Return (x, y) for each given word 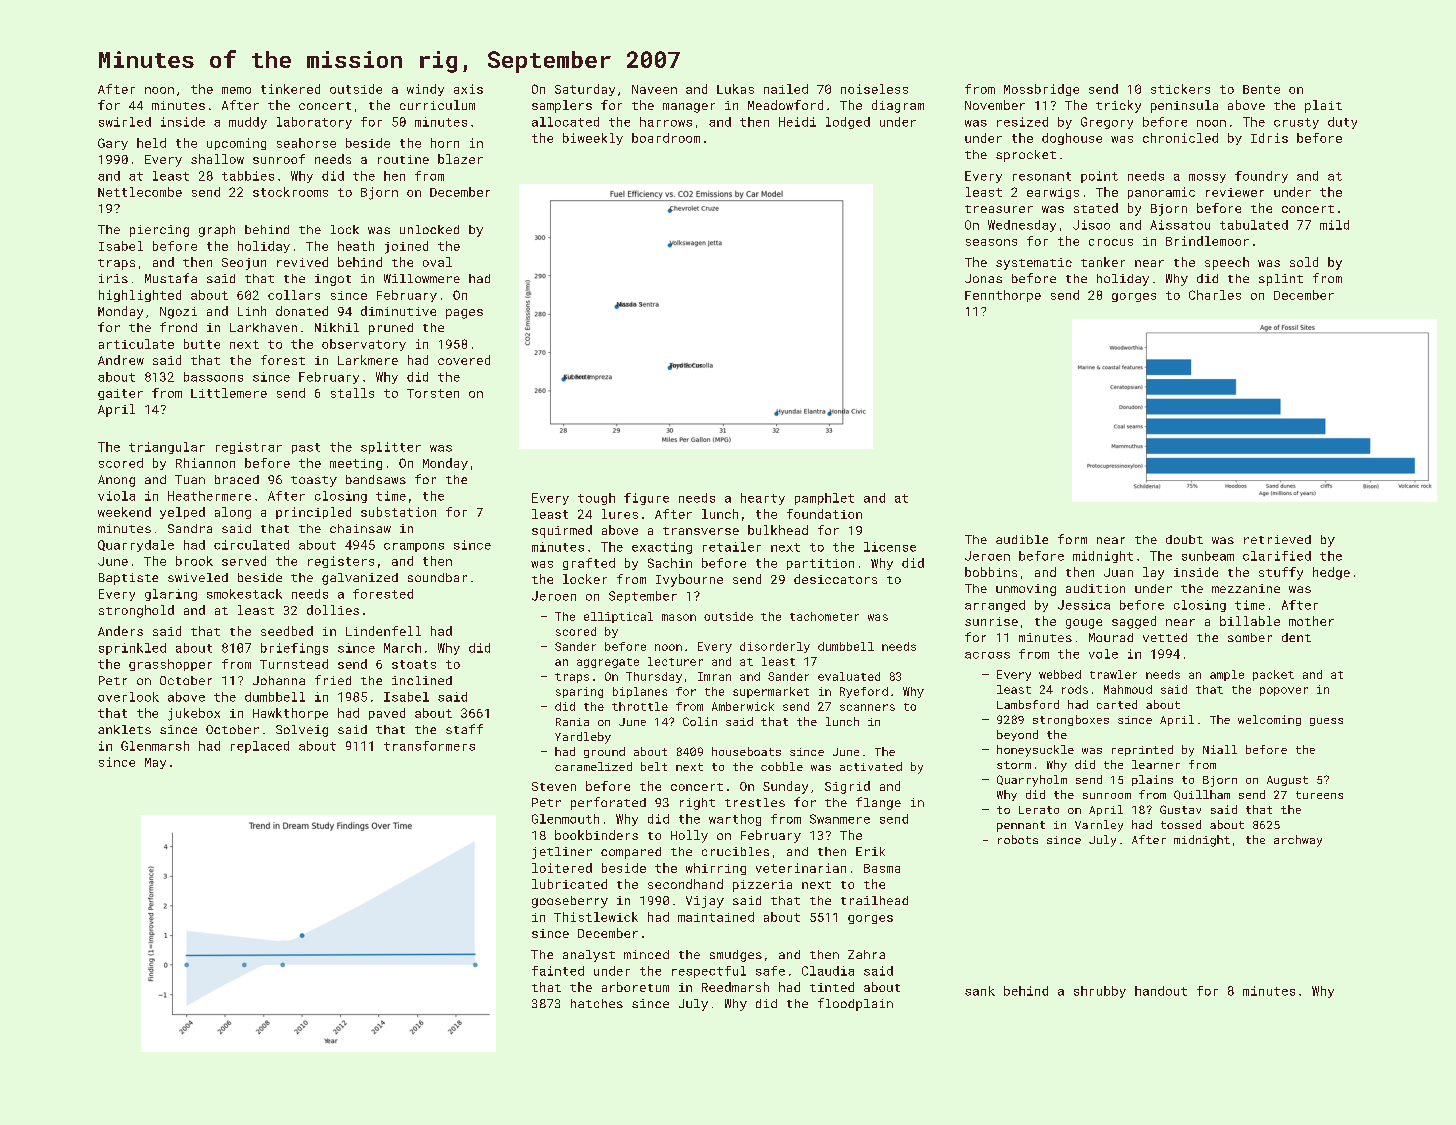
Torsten (433, 393)
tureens (1319, 795)
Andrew (121, 360)
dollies (333, 610)
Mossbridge (1041, 90)
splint (1281, 280)
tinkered (290, 89)
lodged (848, 123)
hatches (597, 1003)
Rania (572, 722)
